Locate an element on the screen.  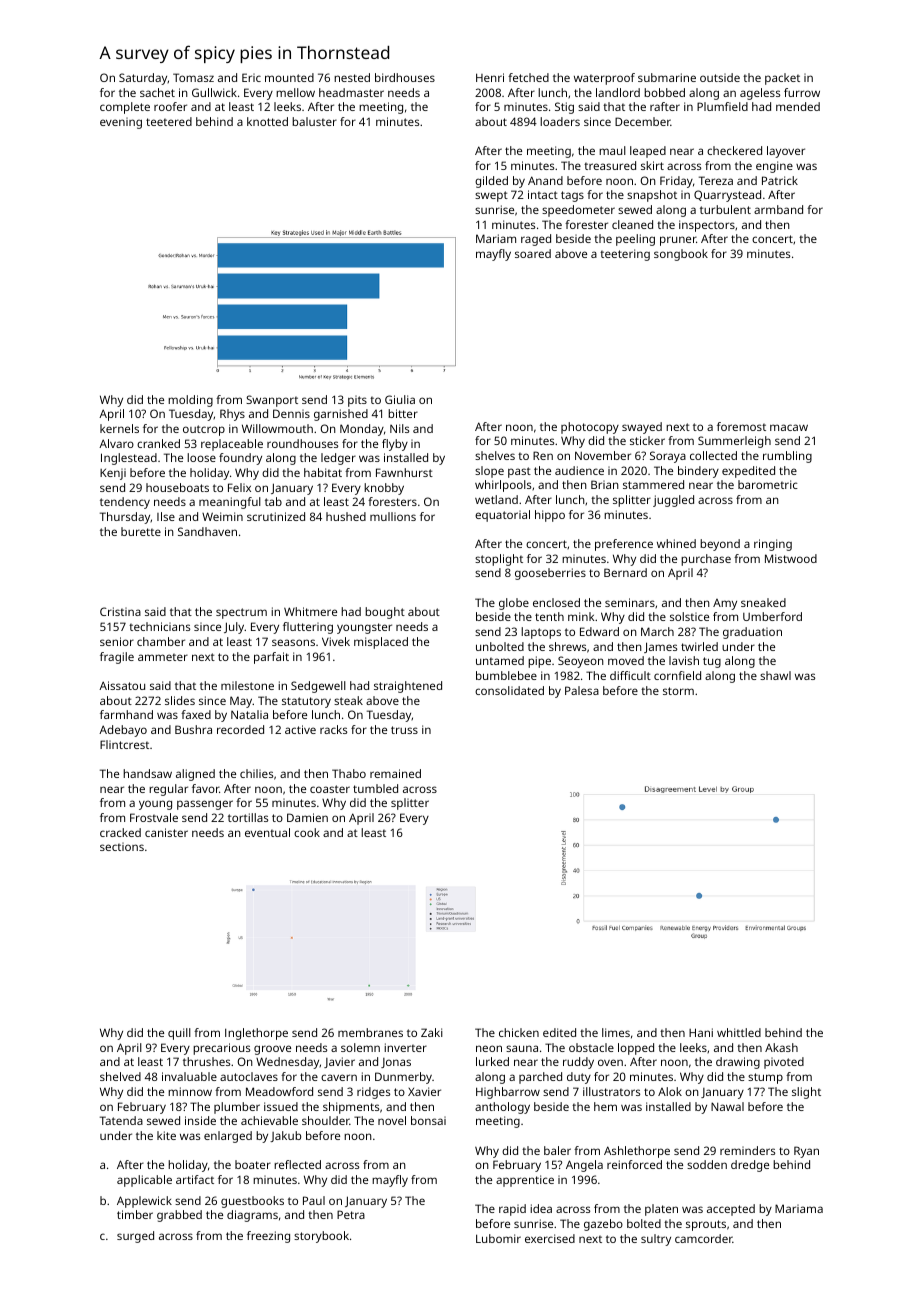
stoplight is located at coordinates (499, 560).
